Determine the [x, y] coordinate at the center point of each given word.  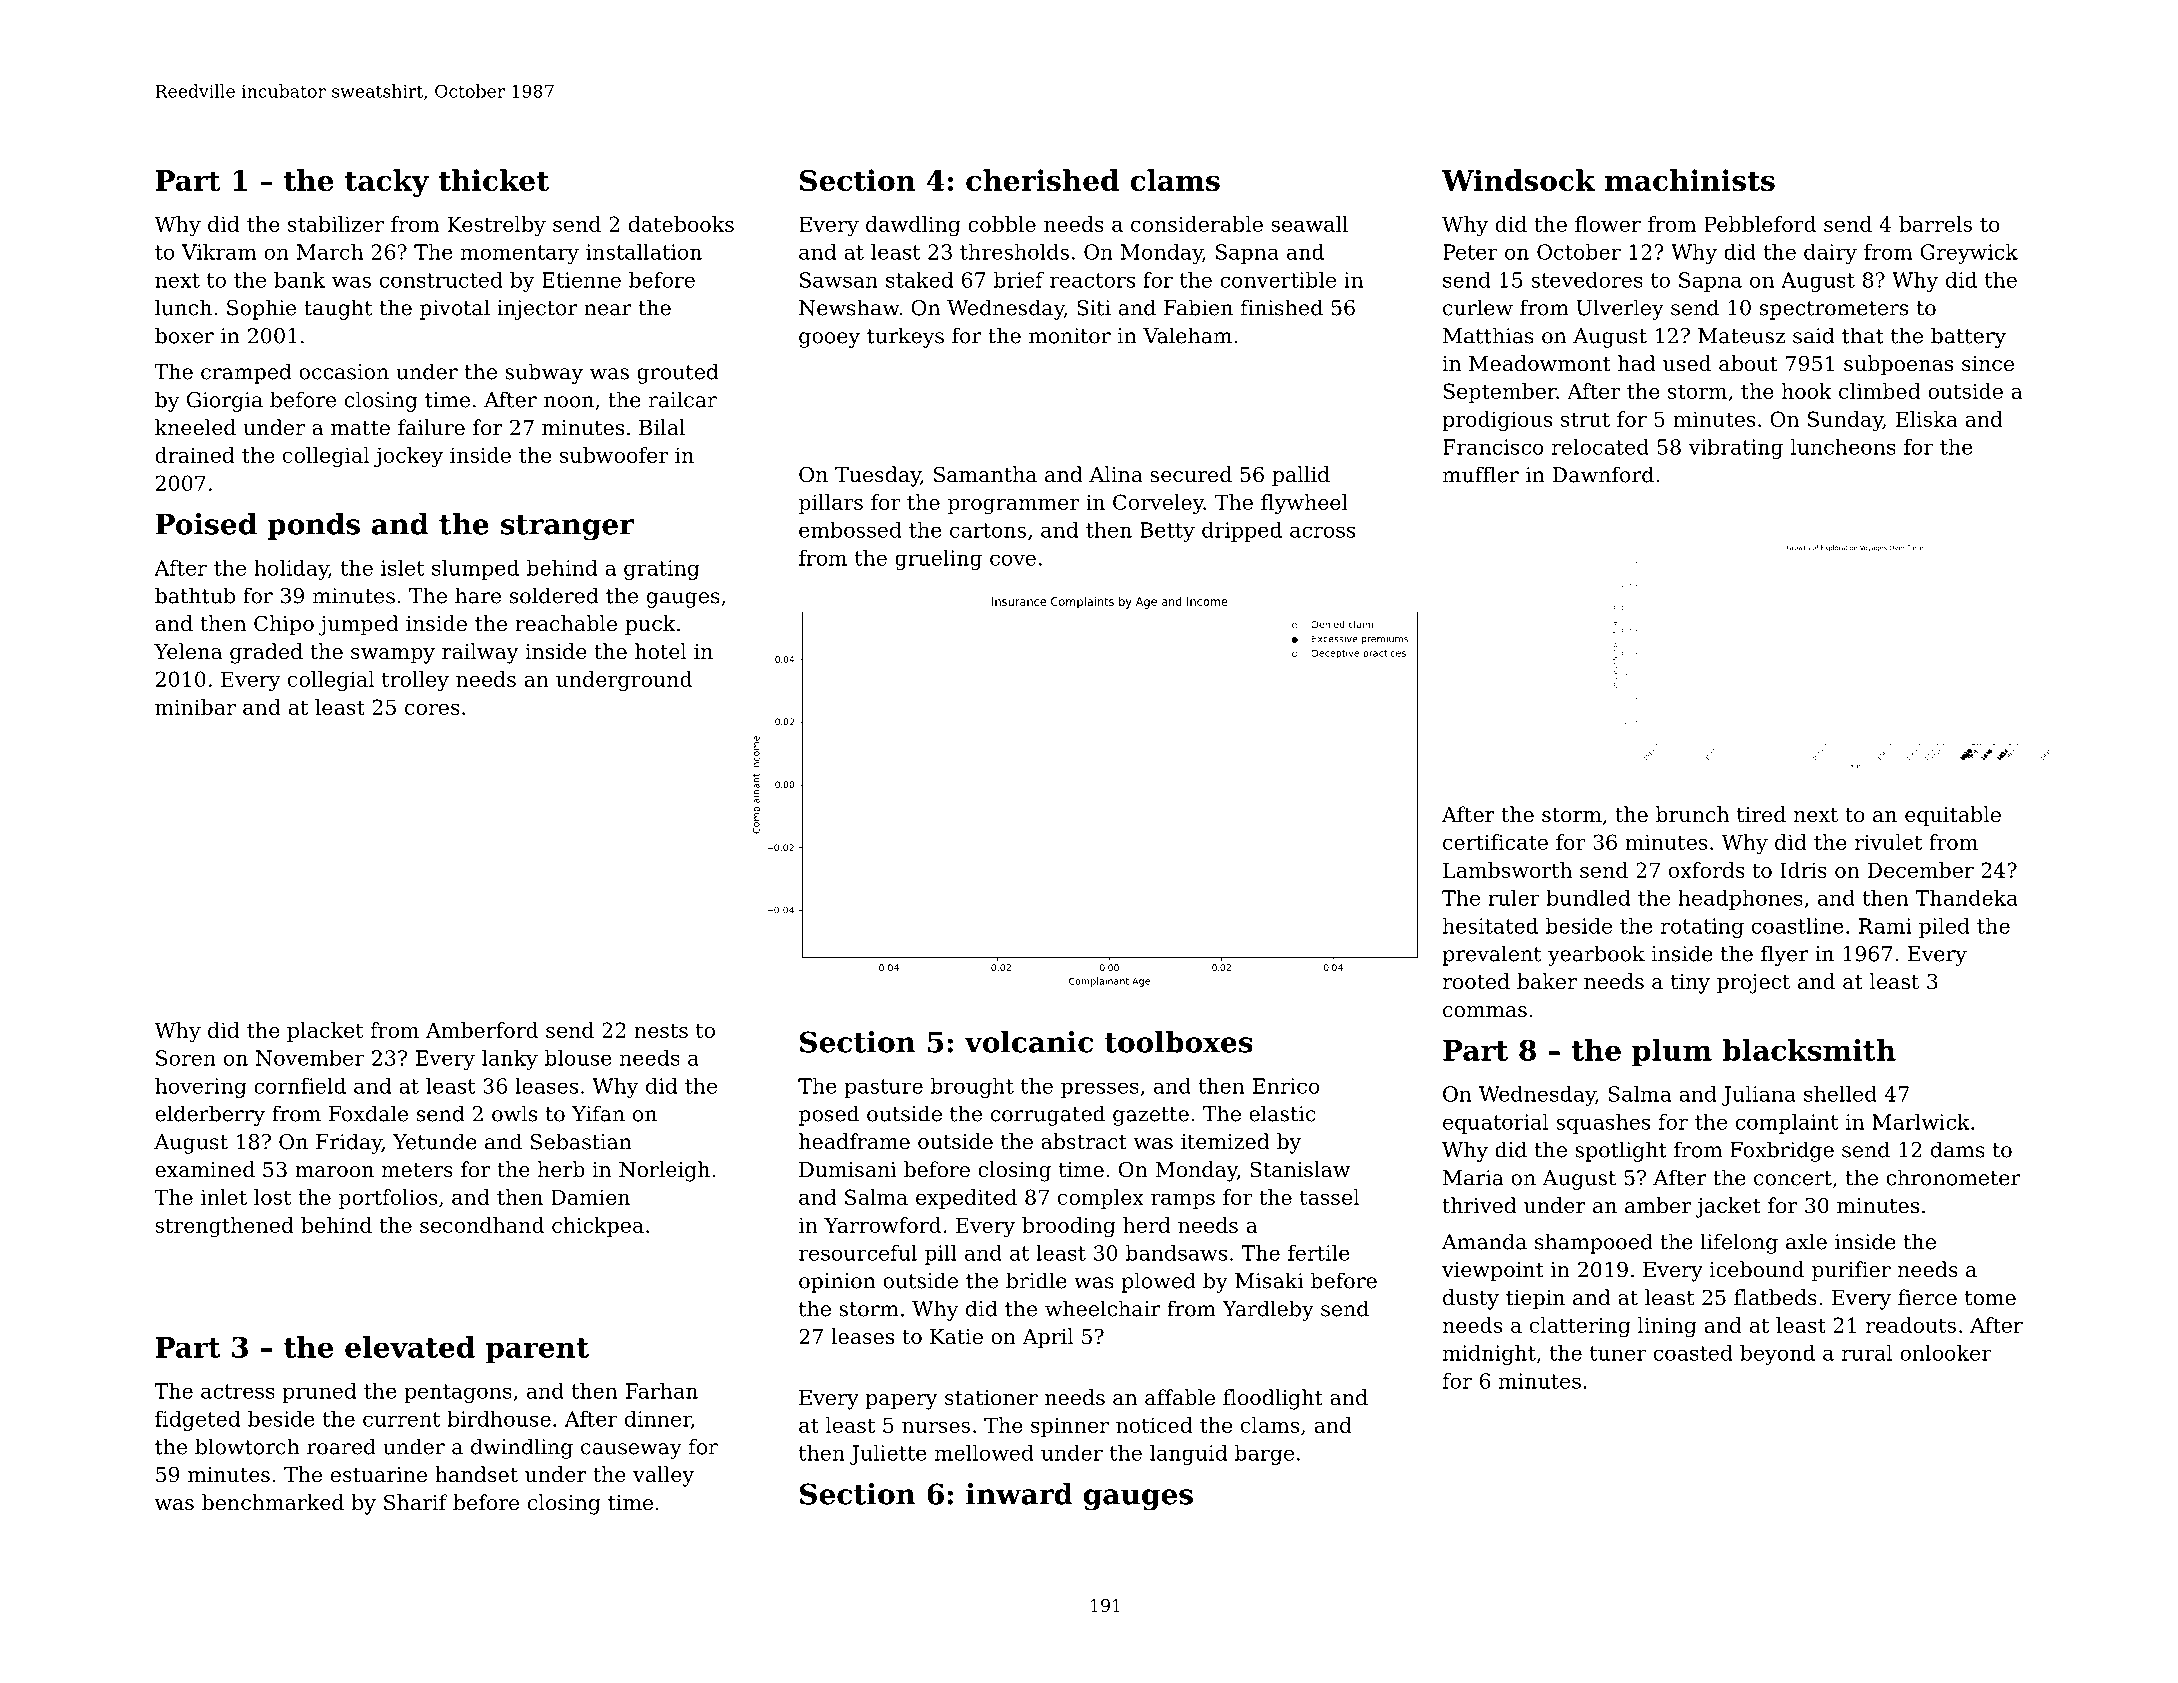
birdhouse [499, 1419]
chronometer [1953, 1177]
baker [1547, 981]
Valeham [1187, 335]
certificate [1495, 842]
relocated [1600, 447]
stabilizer [336, 224]
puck [650, 625]
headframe [854, 1141]
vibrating [1735, 449]
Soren [186, 1058]
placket [325, 1032]
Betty [1167, 532]
